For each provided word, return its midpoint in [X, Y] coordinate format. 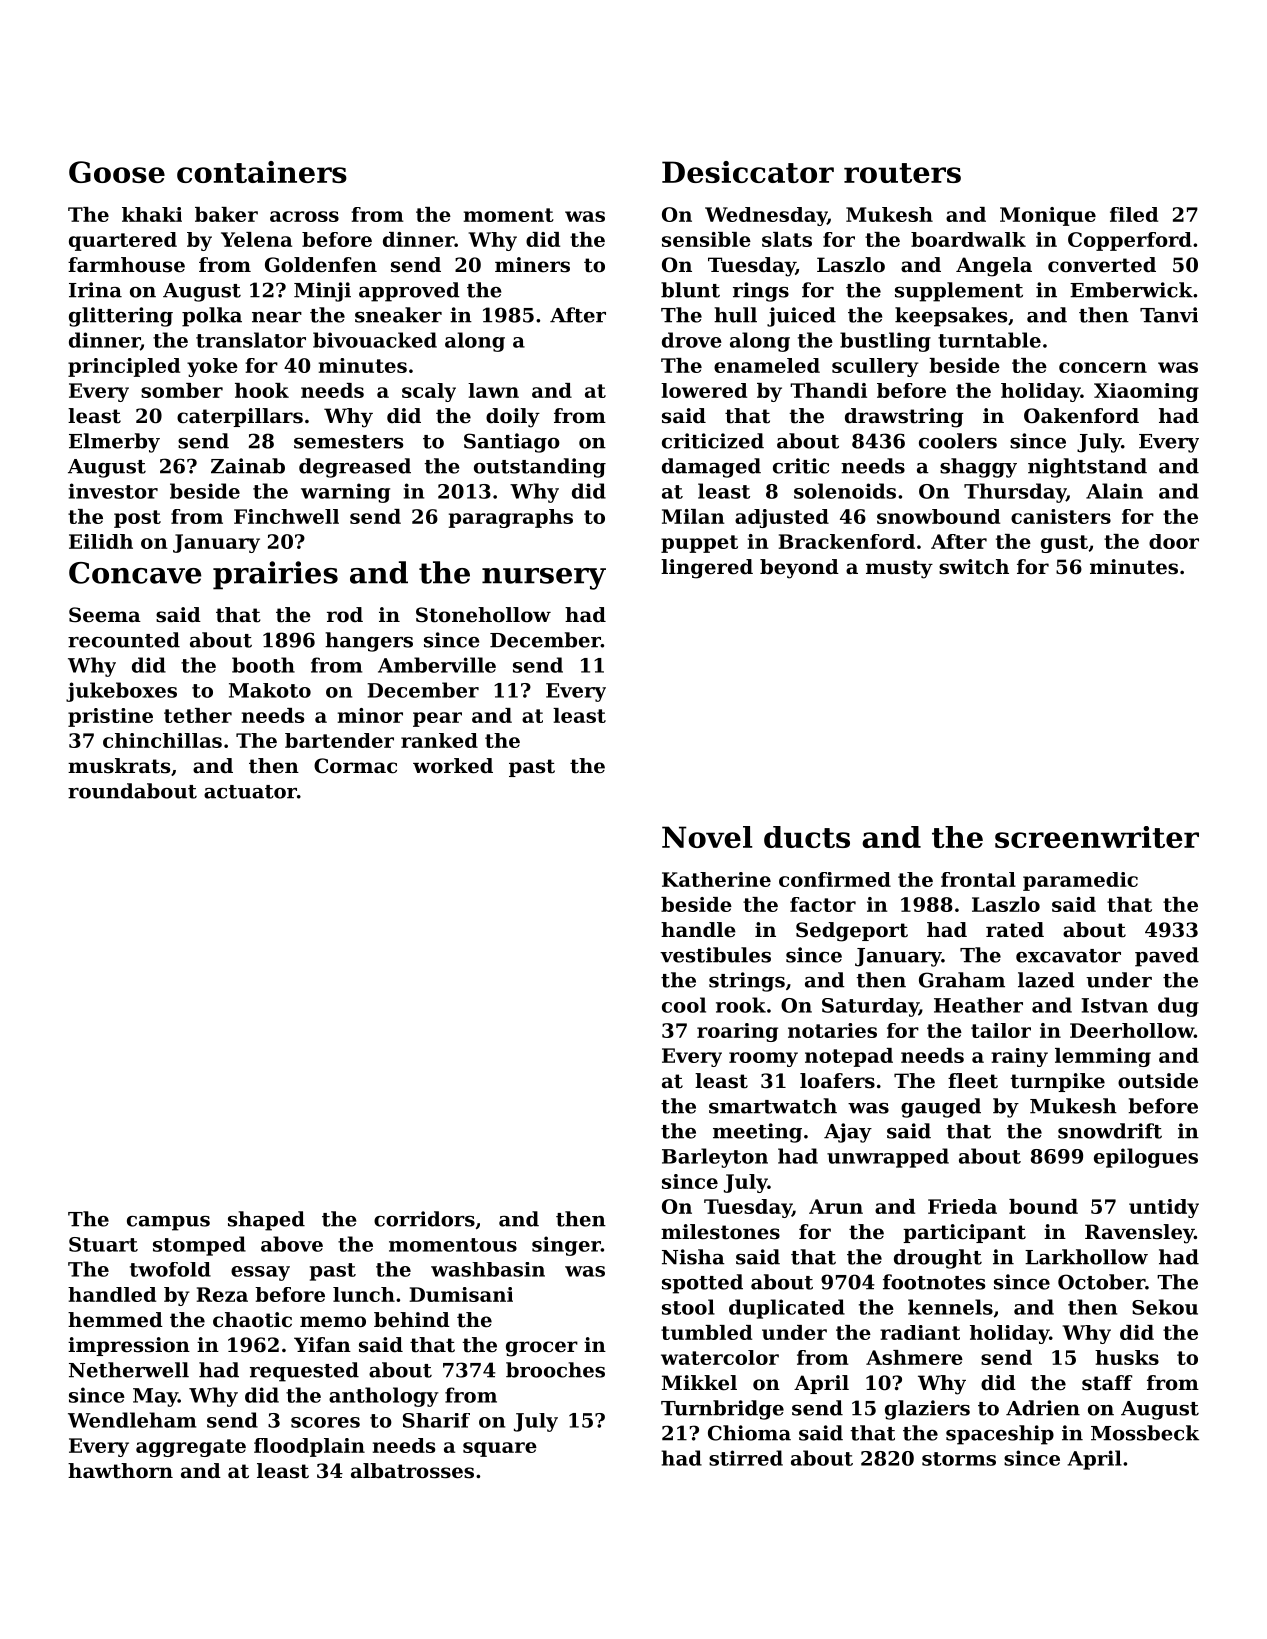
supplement [959, 292]
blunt [690, 290]
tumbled [706, 1332]
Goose [117, 172]
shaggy [978, 468]
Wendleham [132, 1420]
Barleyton [715, 1158]
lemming [1103, 1057]
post [137, 519]
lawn [493, 390]
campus [168, 1223]
